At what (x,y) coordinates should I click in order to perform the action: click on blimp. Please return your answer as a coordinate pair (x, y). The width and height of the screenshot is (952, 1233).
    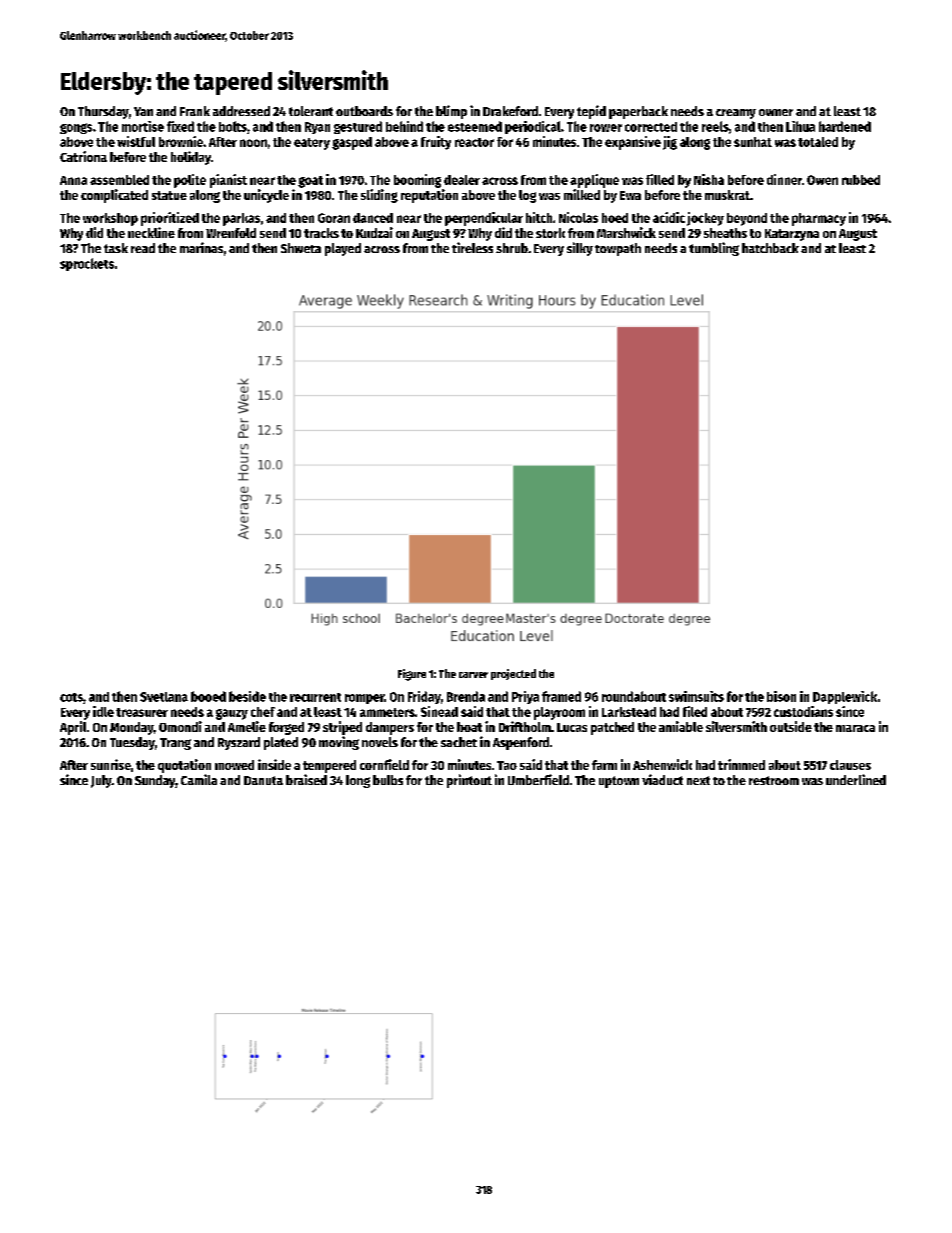
    Looking at the image, I should click on (451, 112).
